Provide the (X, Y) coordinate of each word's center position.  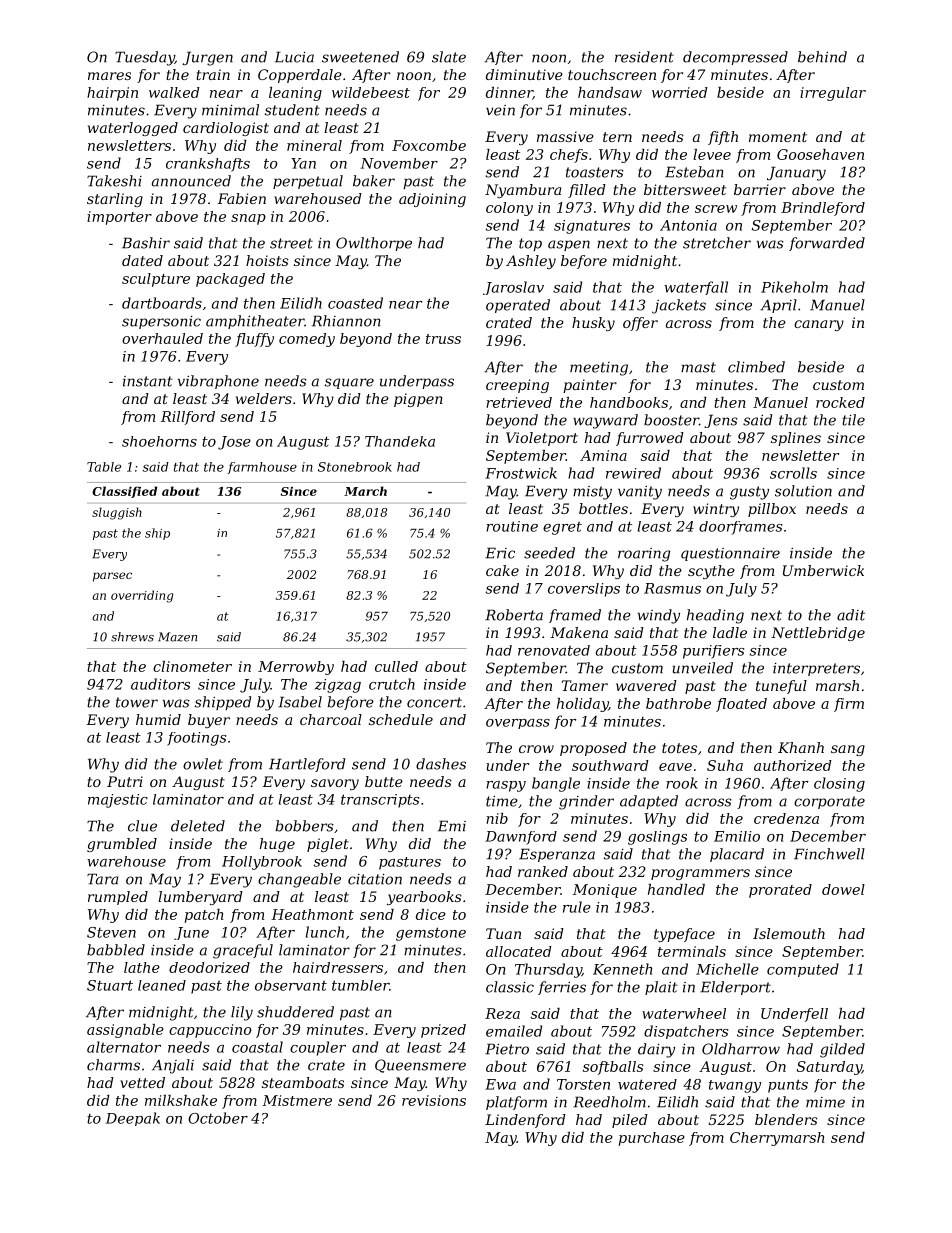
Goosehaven (820, 154)
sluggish (117, 513)
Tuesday (145, 58)
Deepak (133, 1119)
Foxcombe (429, 145)
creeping (517, 386)
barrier (760, 189)
